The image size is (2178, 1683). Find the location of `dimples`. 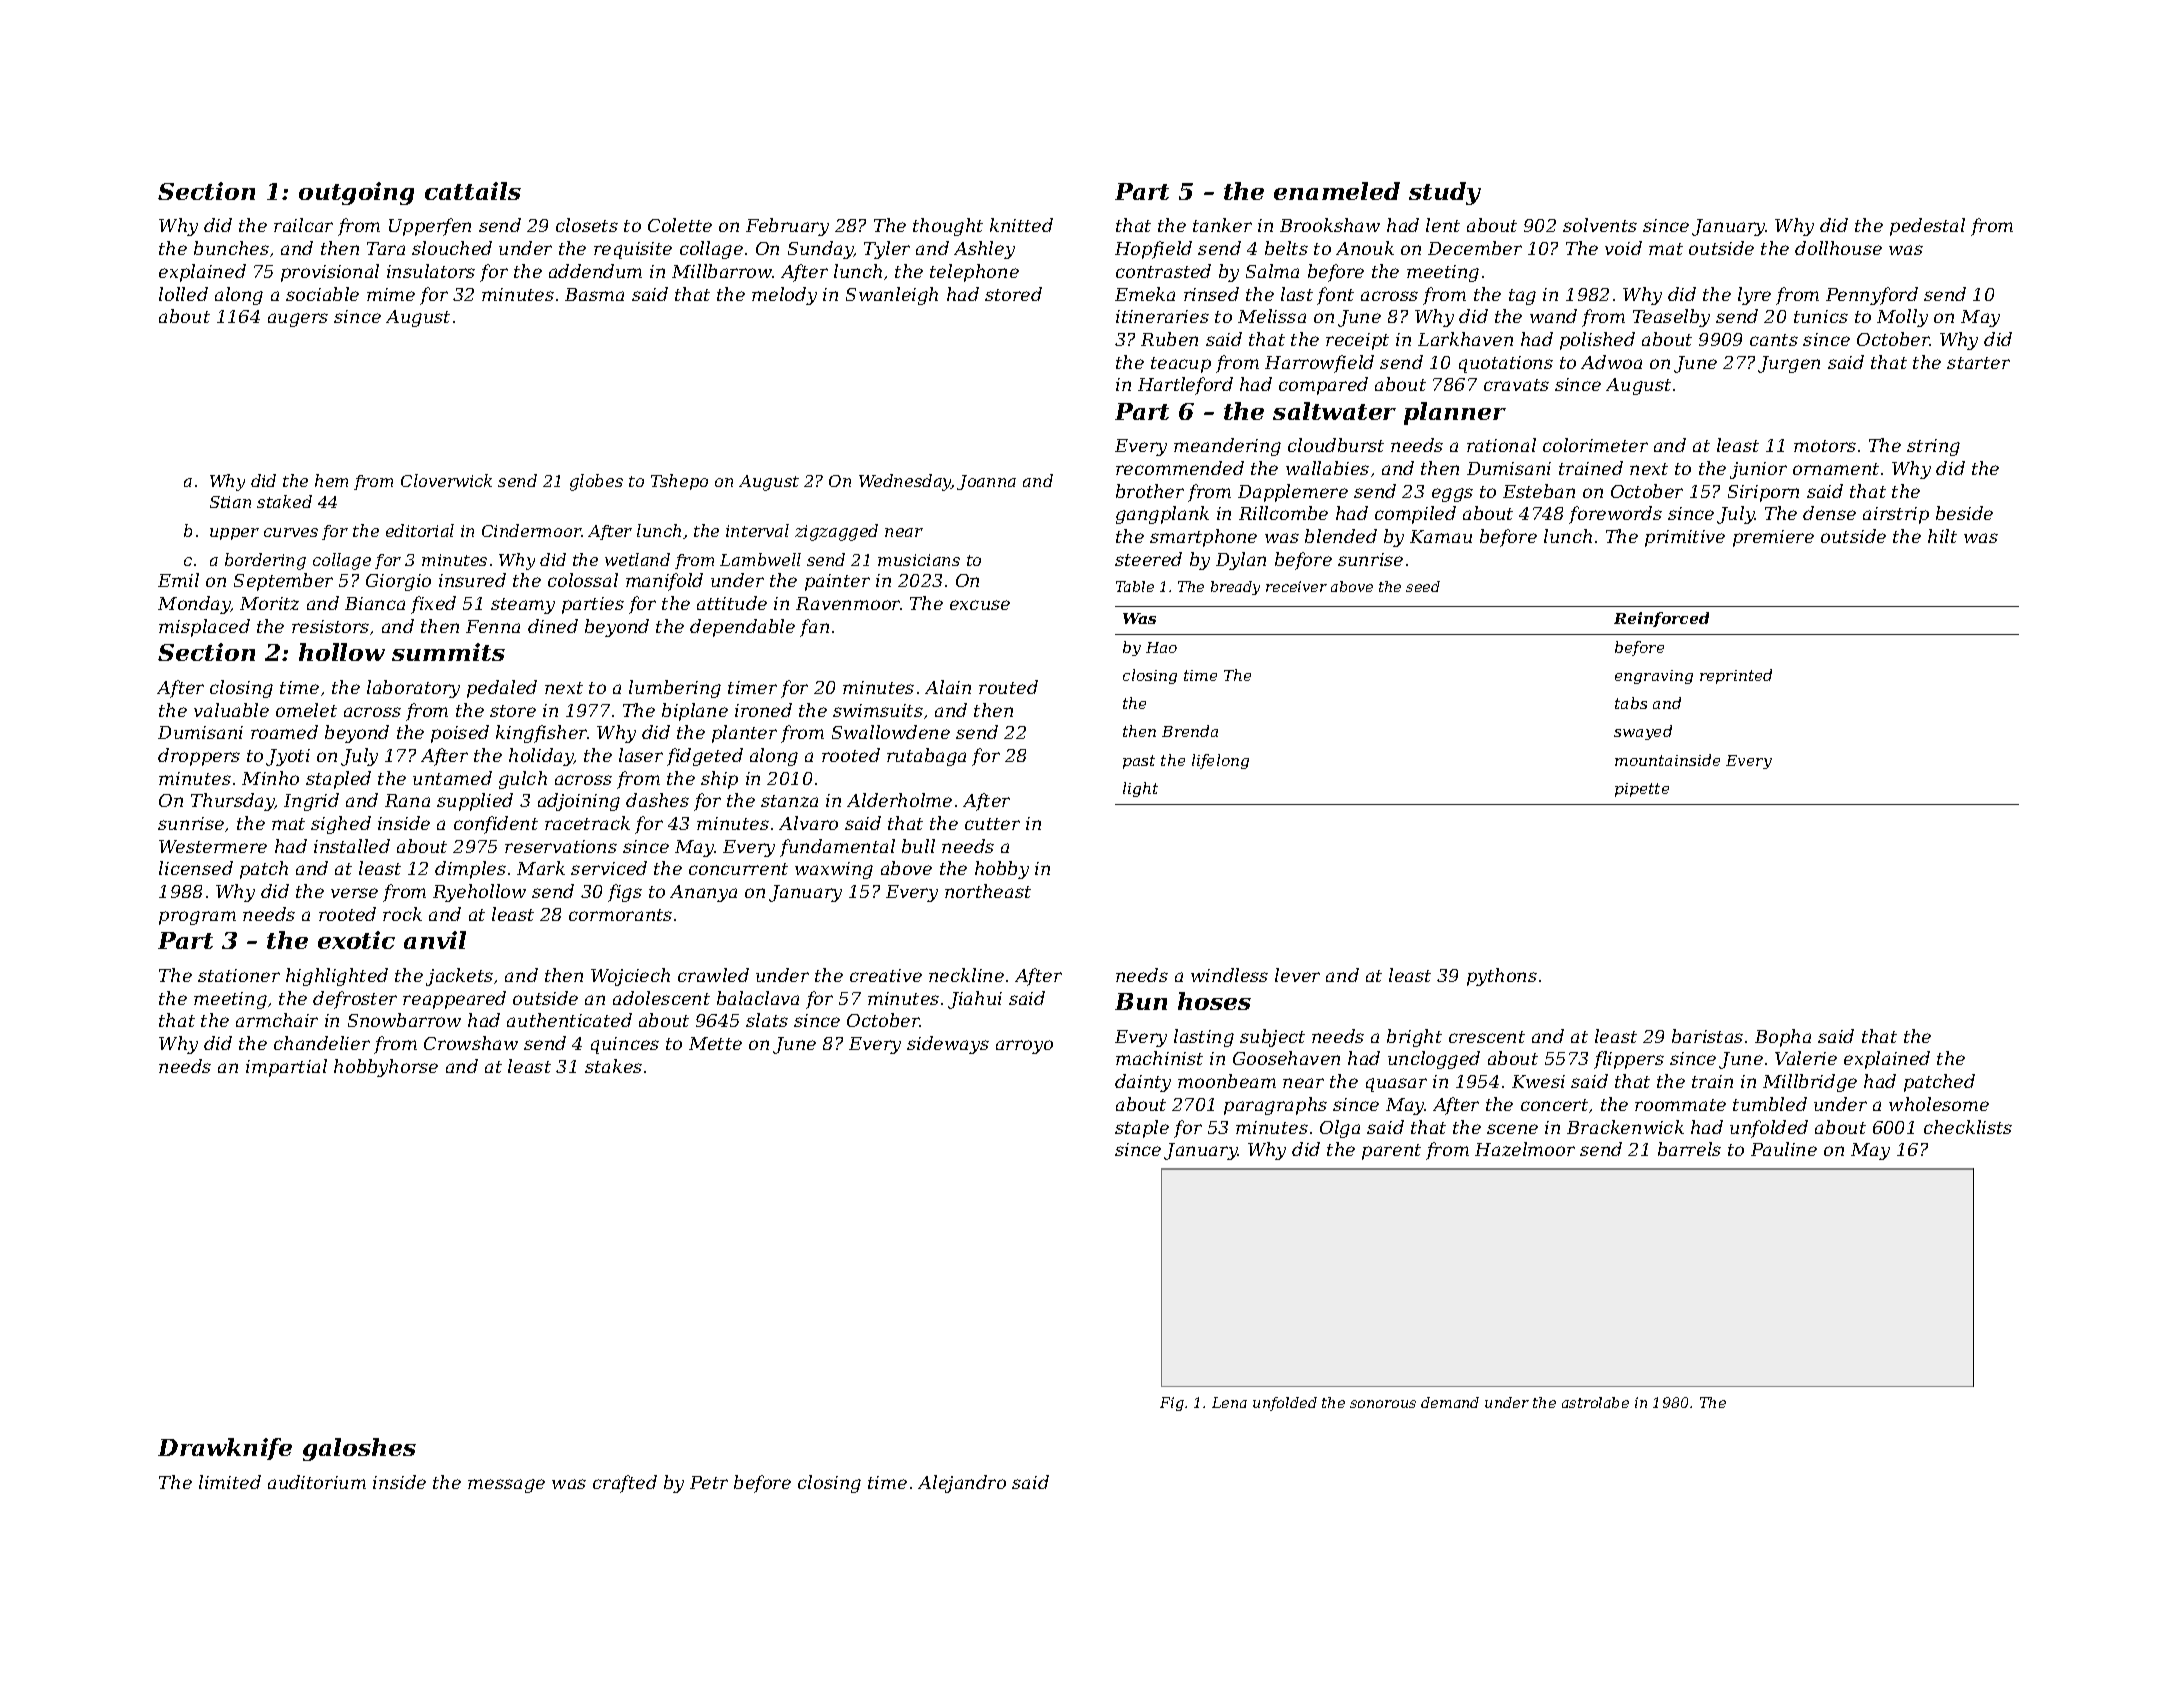

dimples is located at coordinates (470, 870).
